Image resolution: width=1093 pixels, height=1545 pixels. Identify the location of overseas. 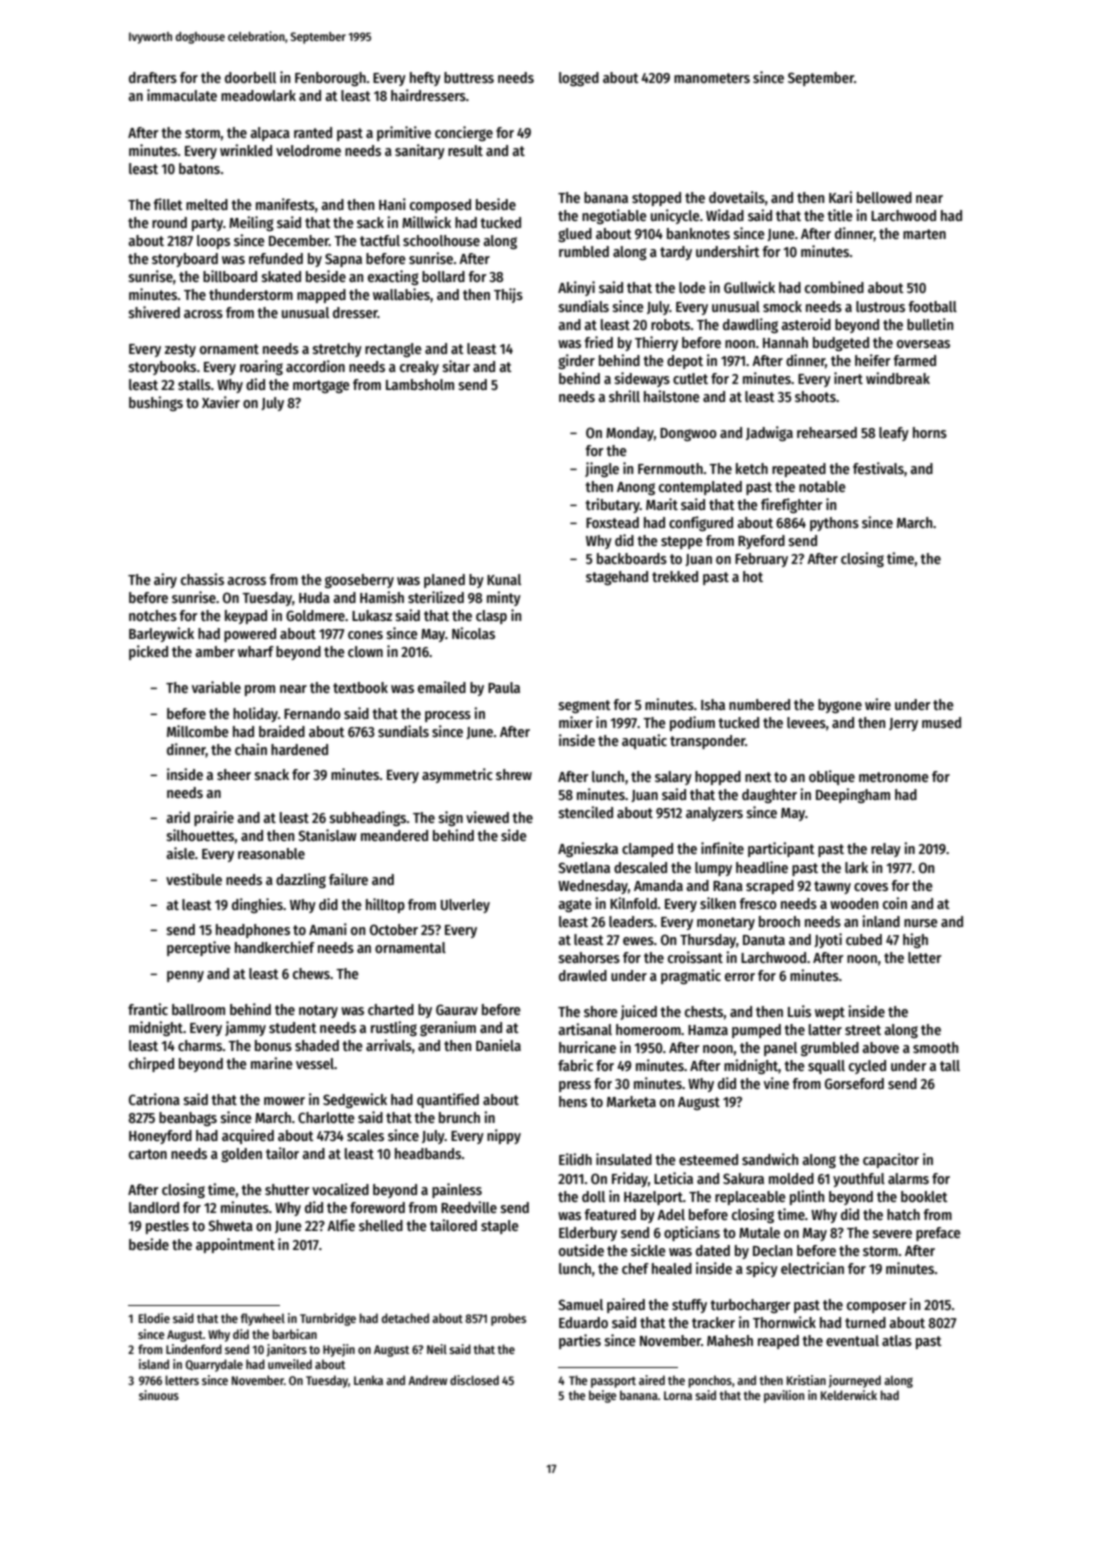
(923, 344).
